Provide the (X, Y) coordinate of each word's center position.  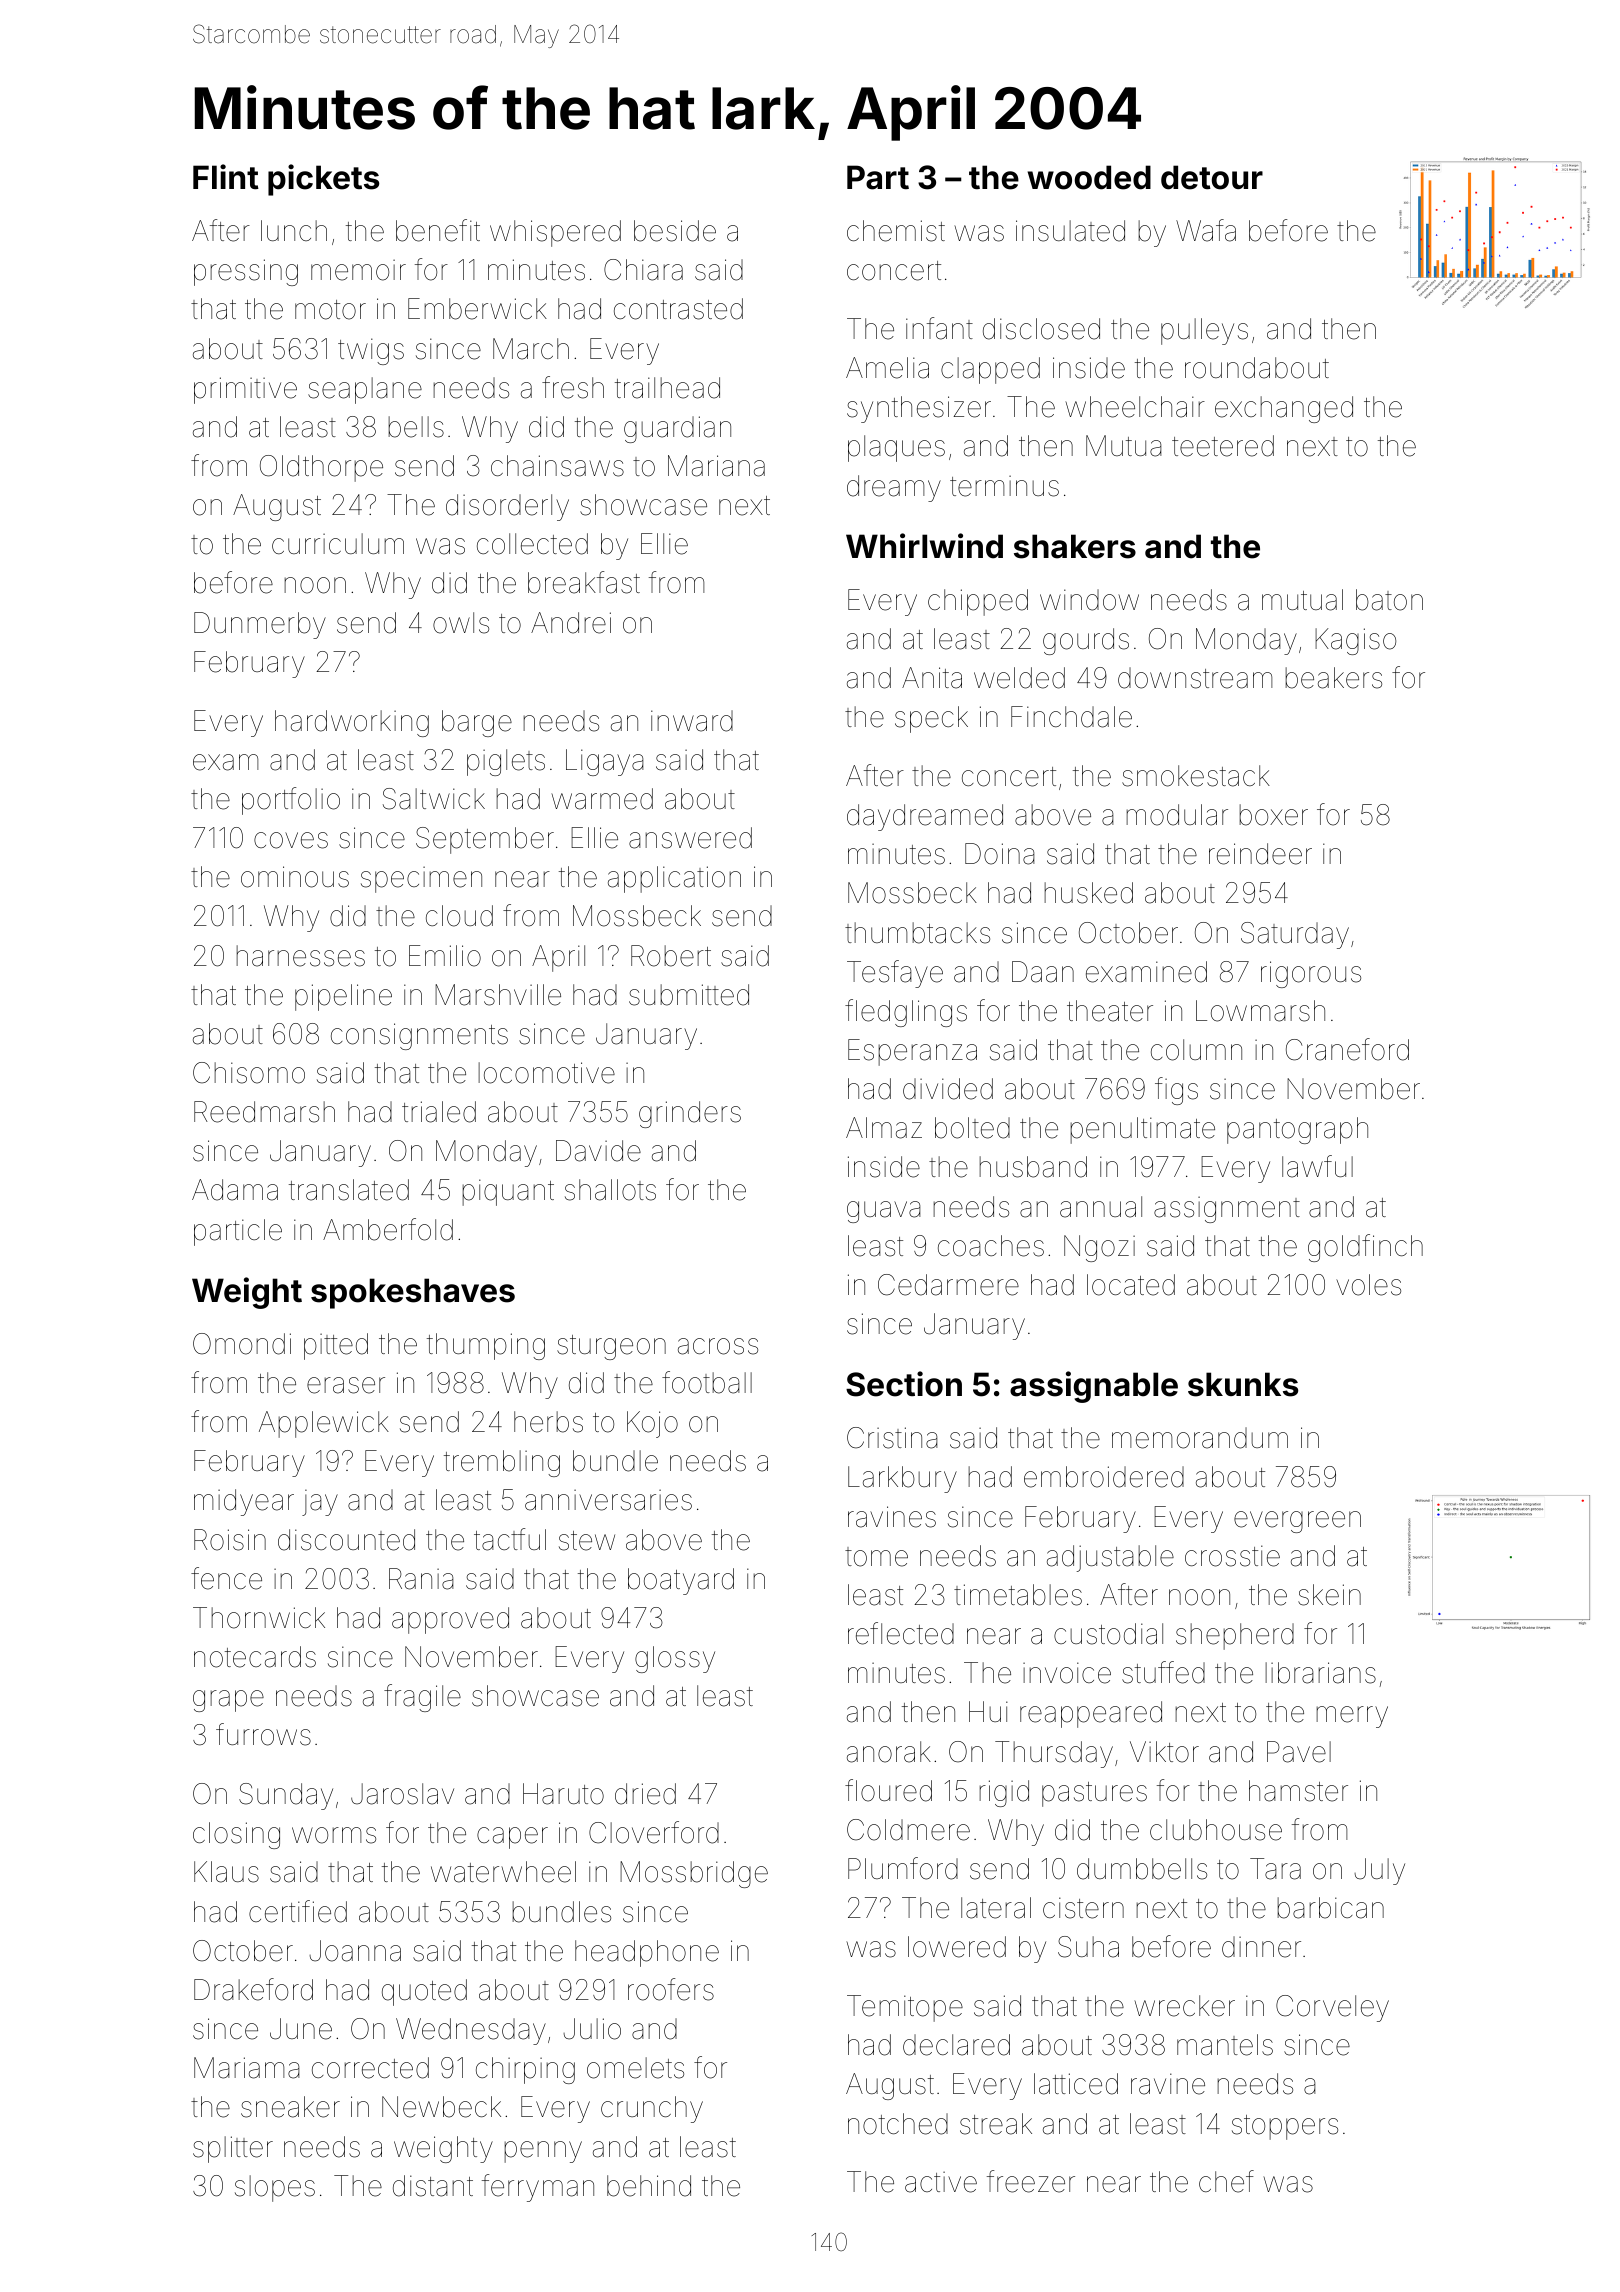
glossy (675, 1659)
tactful (510, 1539)
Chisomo (249, 1073)
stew (587, 1541)
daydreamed (925, 817)
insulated (1070, 231)
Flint (226, 176)
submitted (689, 995)
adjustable (1110, 1558)
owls (461, 623)
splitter (233, 2149)
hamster (1298, 1791)
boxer (1273, 815)
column (1196, 1050)
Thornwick (259, 1618)
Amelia (887, 368)
